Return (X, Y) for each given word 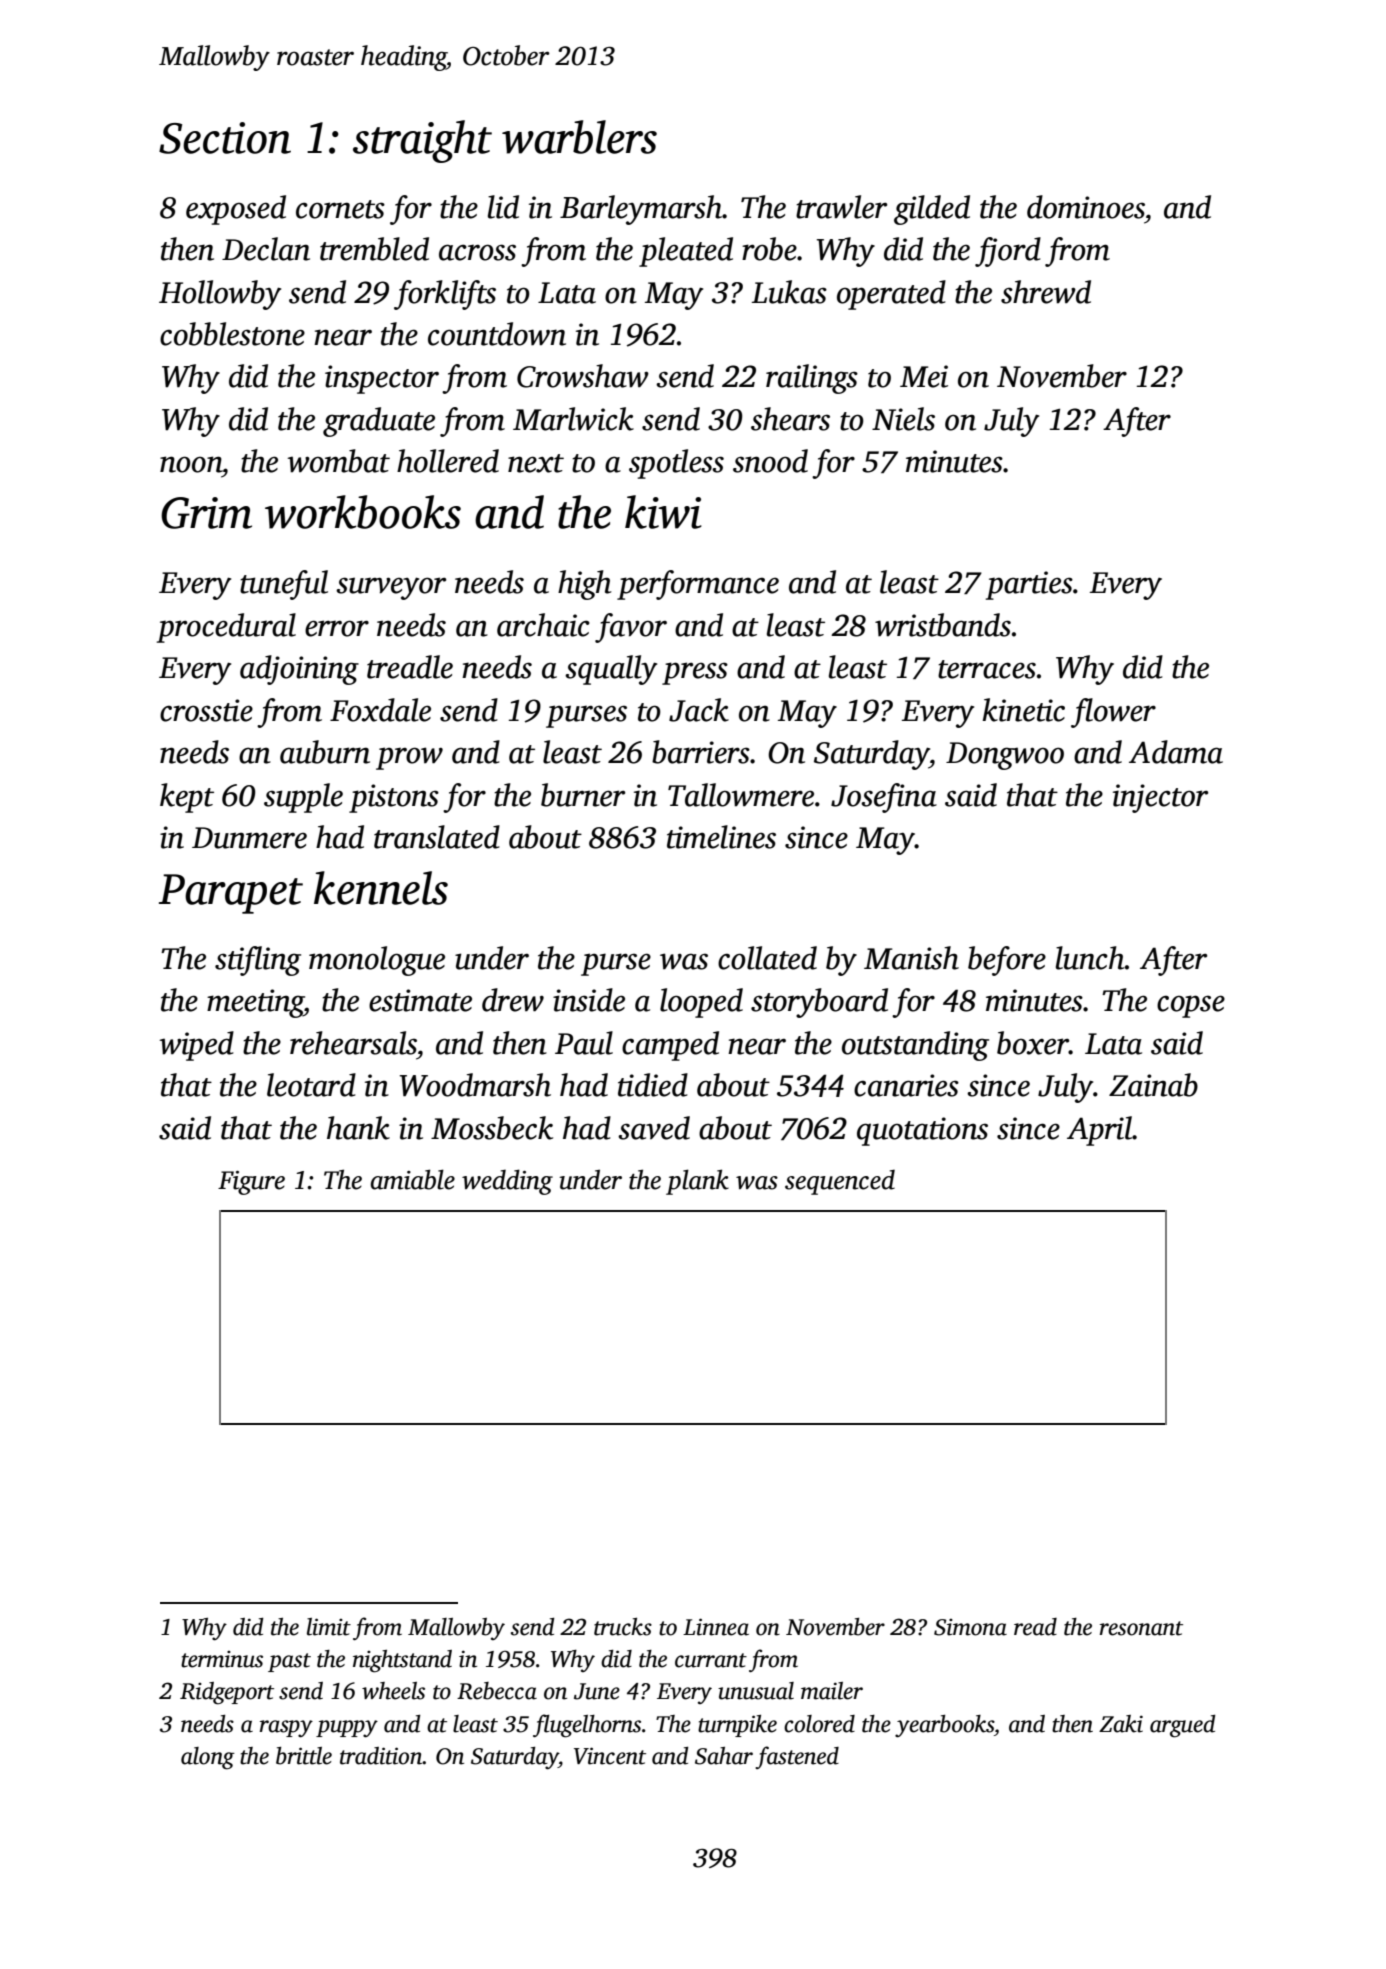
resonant (1141, 1628)
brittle (304, 1756)
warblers (579, 137)
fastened (797, 1757)
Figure (251, 1183)
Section (225, 138)
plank (697, 1182)
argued (1183, 1726)
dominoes (1086, 207)
